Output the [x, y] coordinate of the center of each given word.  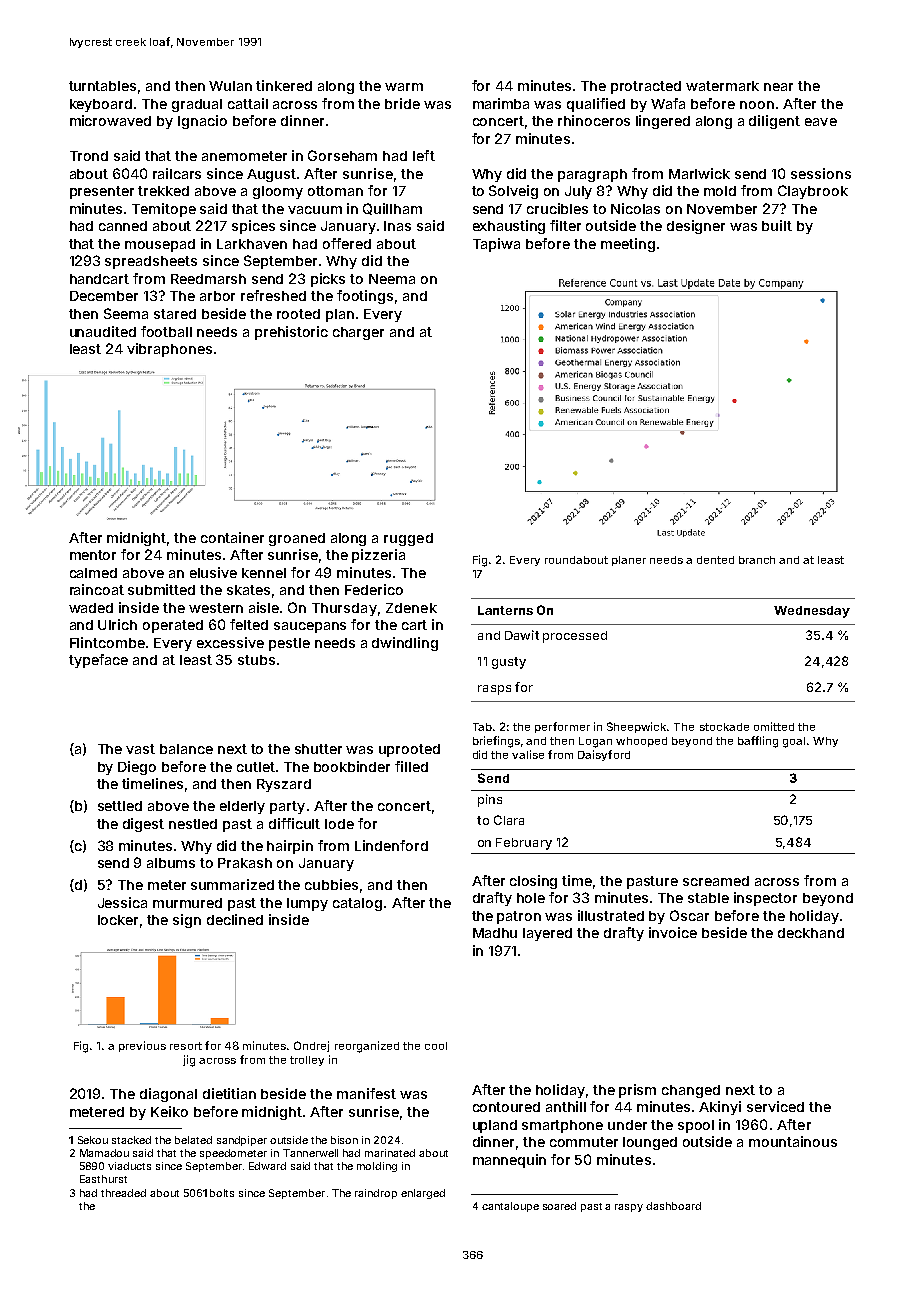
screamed [716, 881]
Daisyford [604, 755]
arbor [217, 296]
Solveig [513, 192]
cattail [248, 103]
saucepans [310, 627]
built [777, 225]
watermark [722, 86]
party [287, 807]
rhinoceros [594, 120]
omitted [774, 726]
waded [91, 608]
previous [142, 1046]
